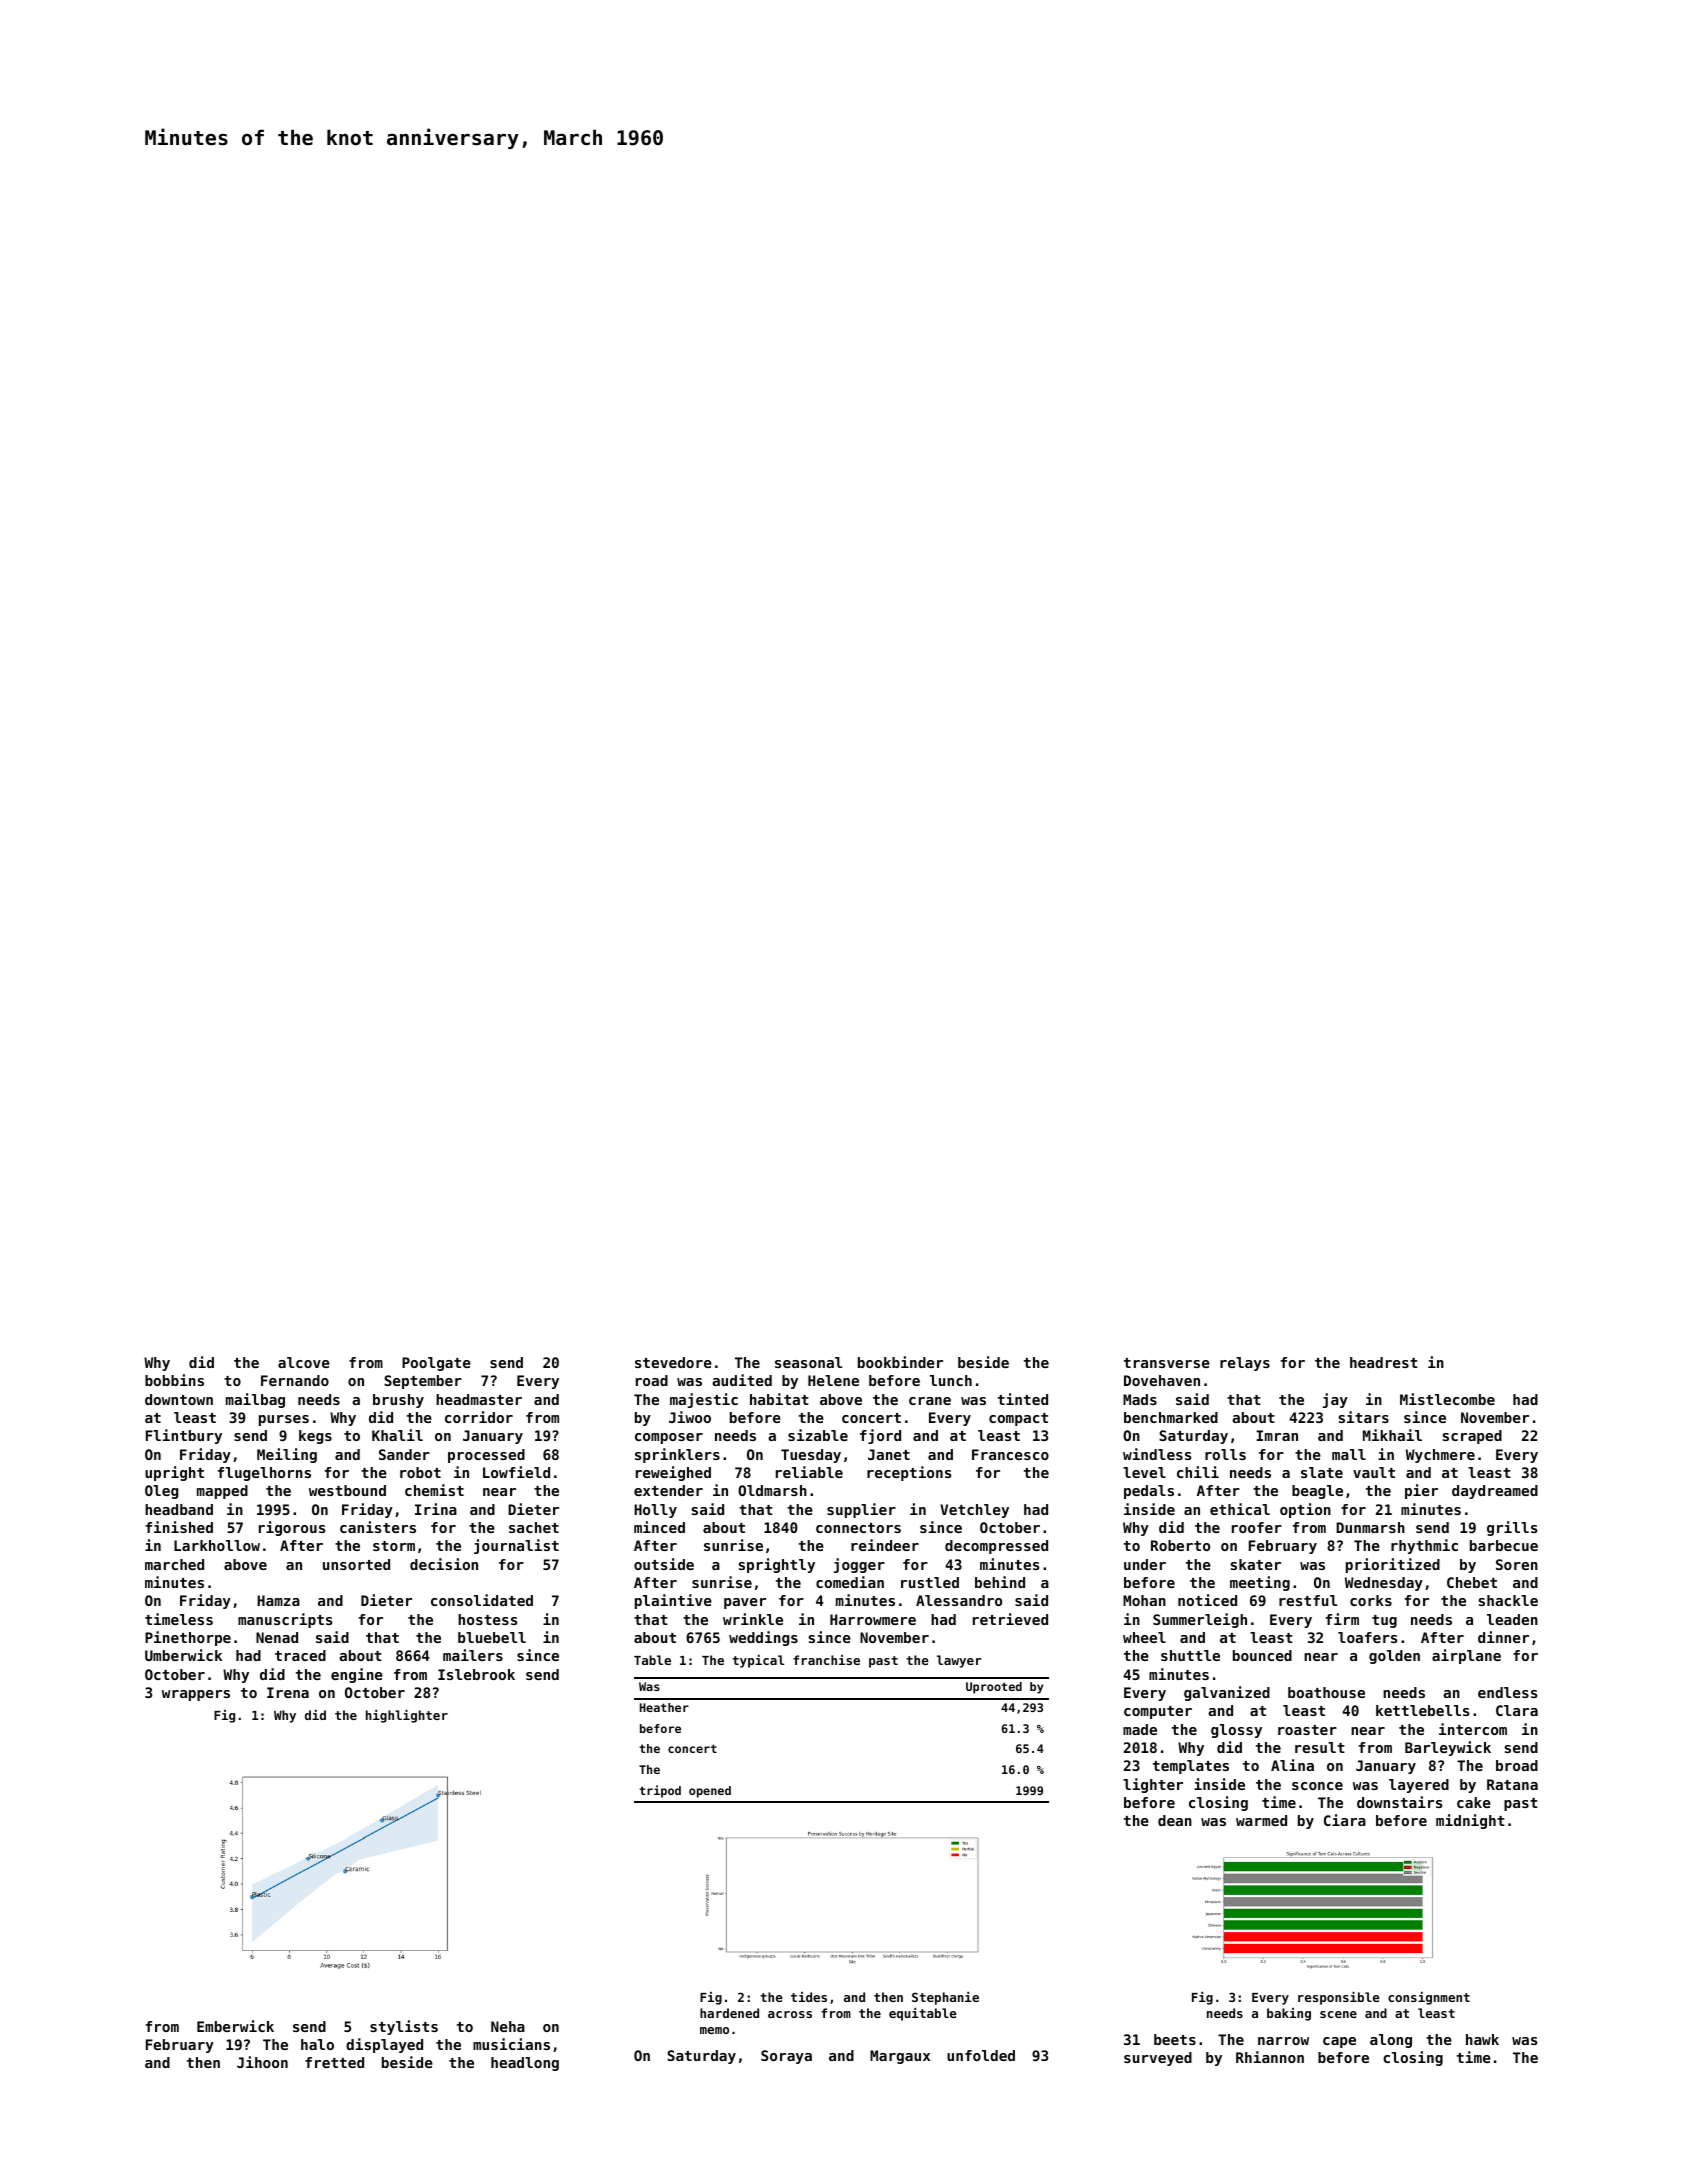 The height and width of the image is (2178, 1683). I want to click on Helene, so click(833, 1380).
